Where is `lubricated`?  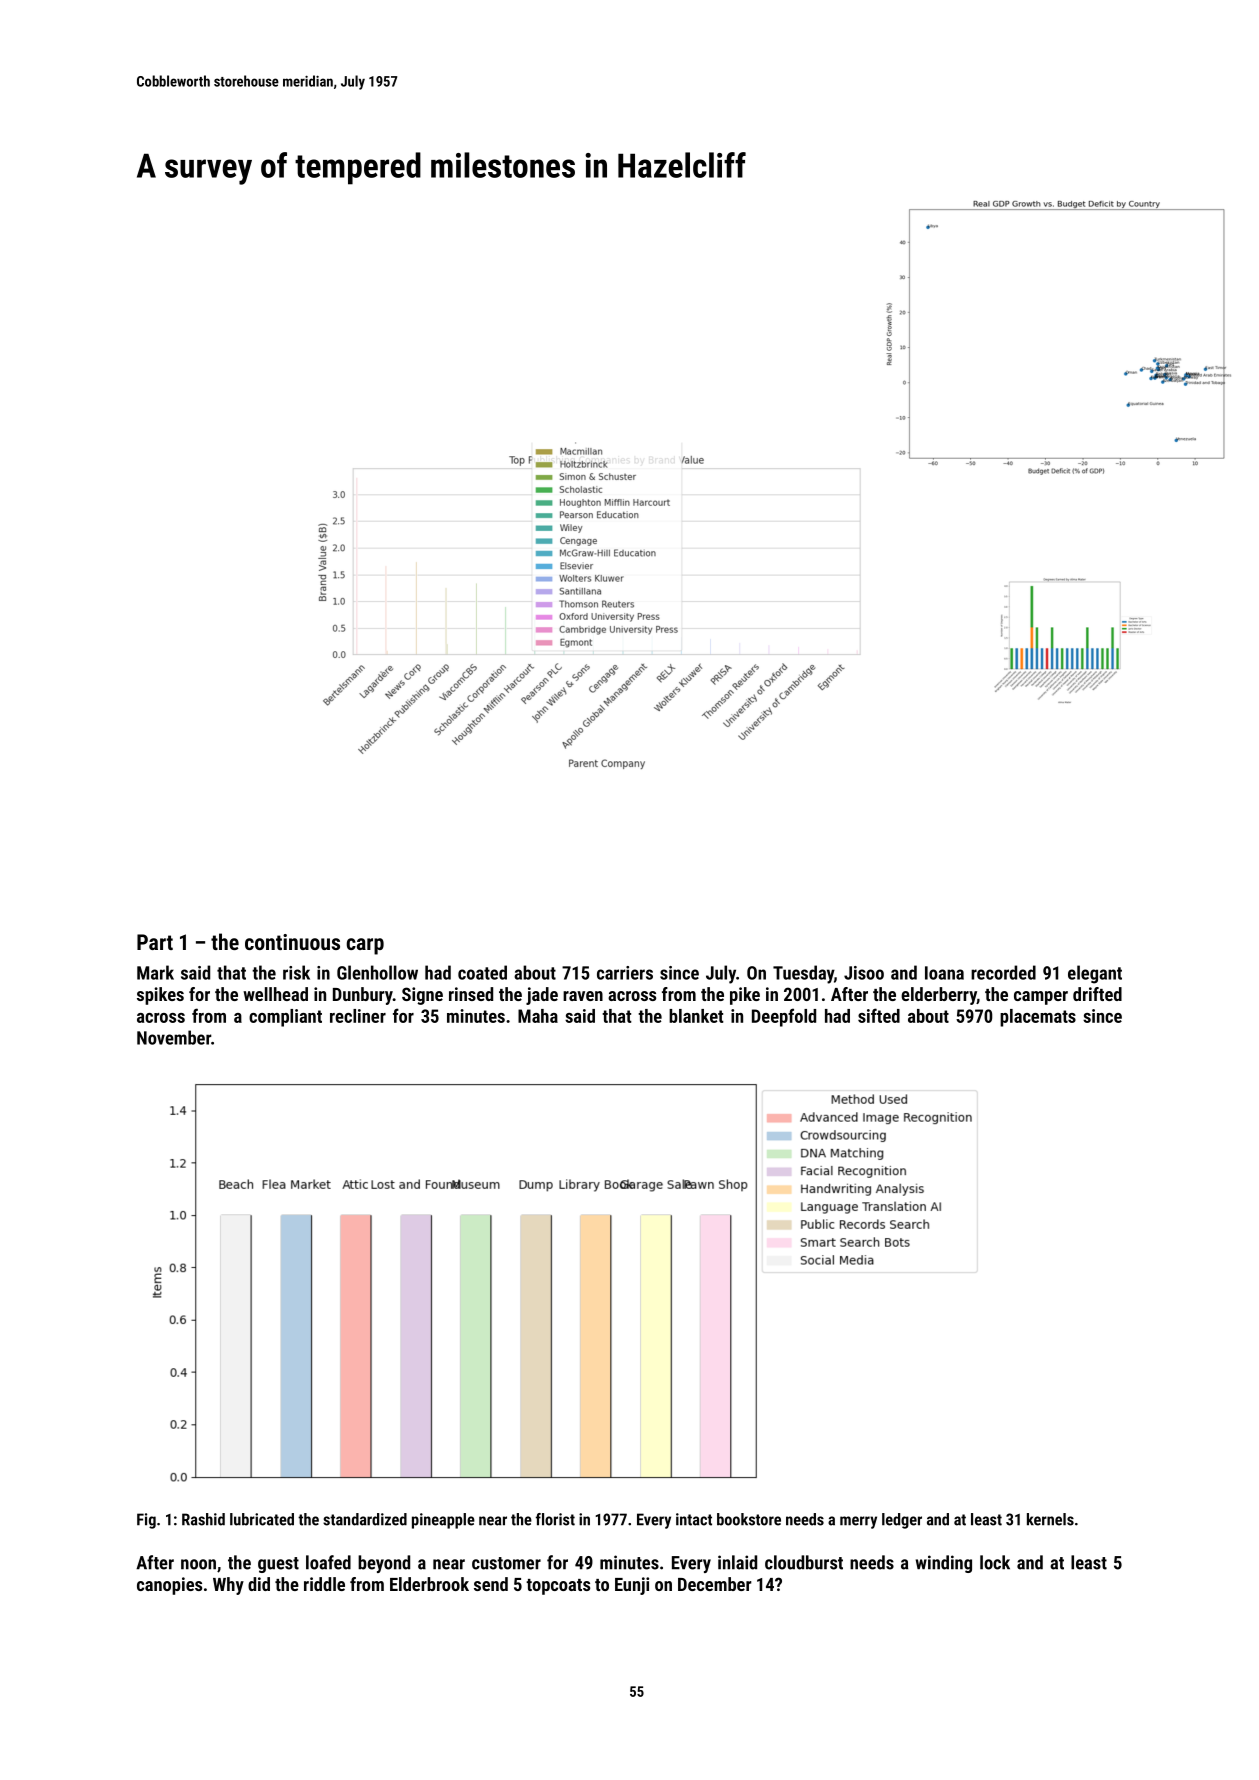 lubricated is located at coordinates (262, 1519).
